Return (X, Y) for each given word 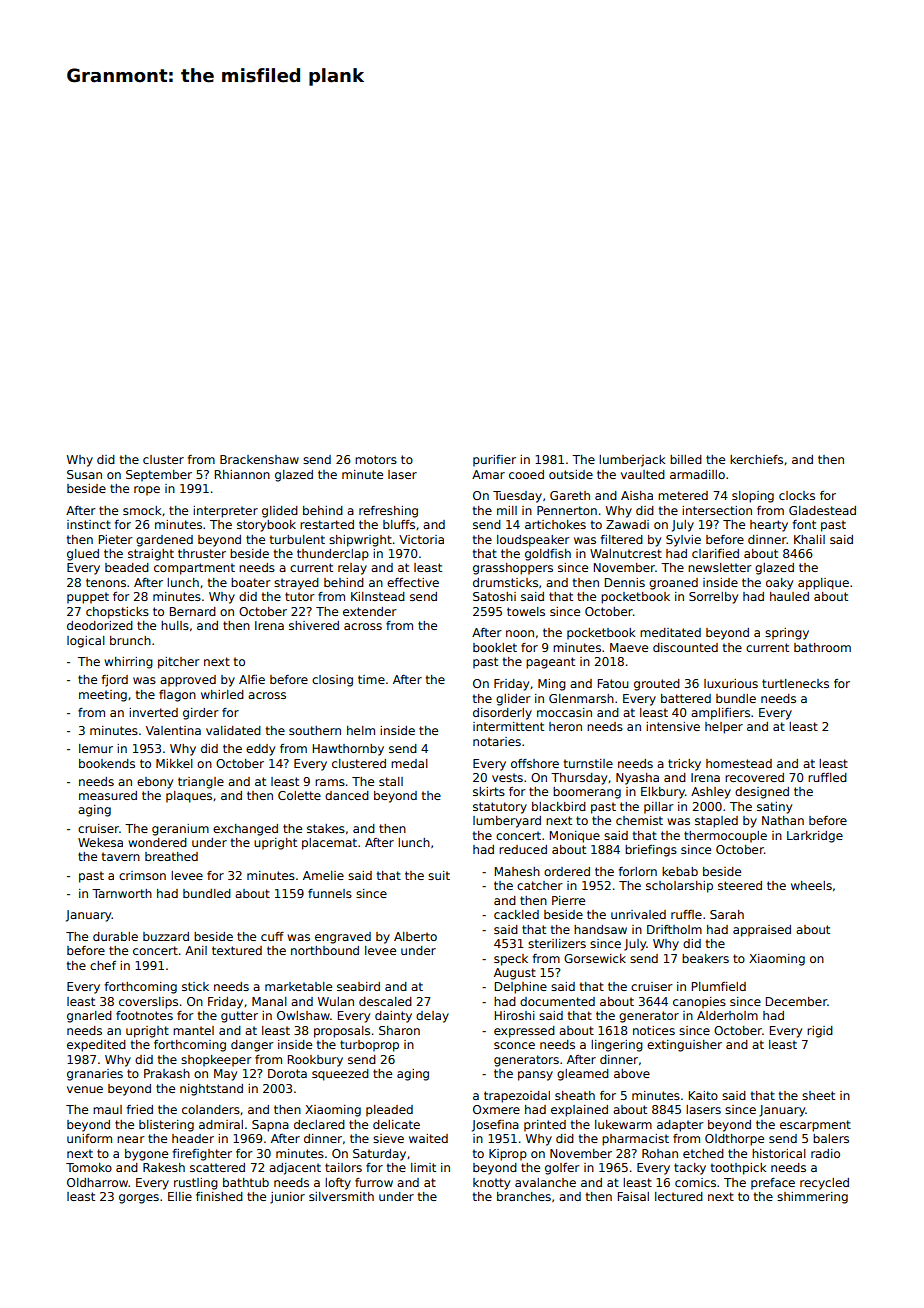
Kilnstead (378, 596)
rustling (196, 1184)
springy (787, 634)
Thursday (579, 779)
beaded (127, 567)
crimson (142, 875)
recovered (754, 777)
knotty (491, 1184)
